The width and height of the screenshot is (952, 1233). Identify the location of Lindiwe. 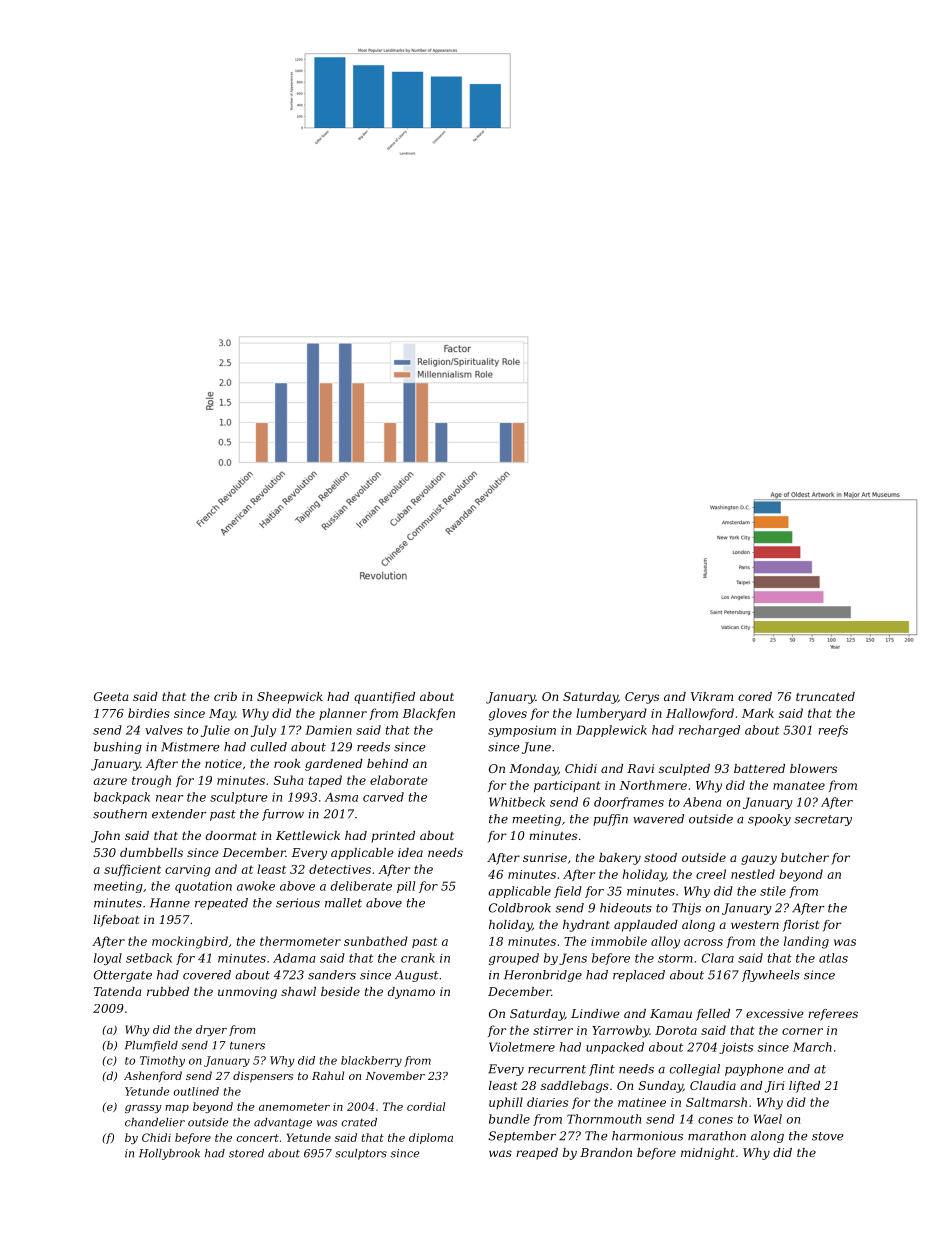
(595, 1013).
